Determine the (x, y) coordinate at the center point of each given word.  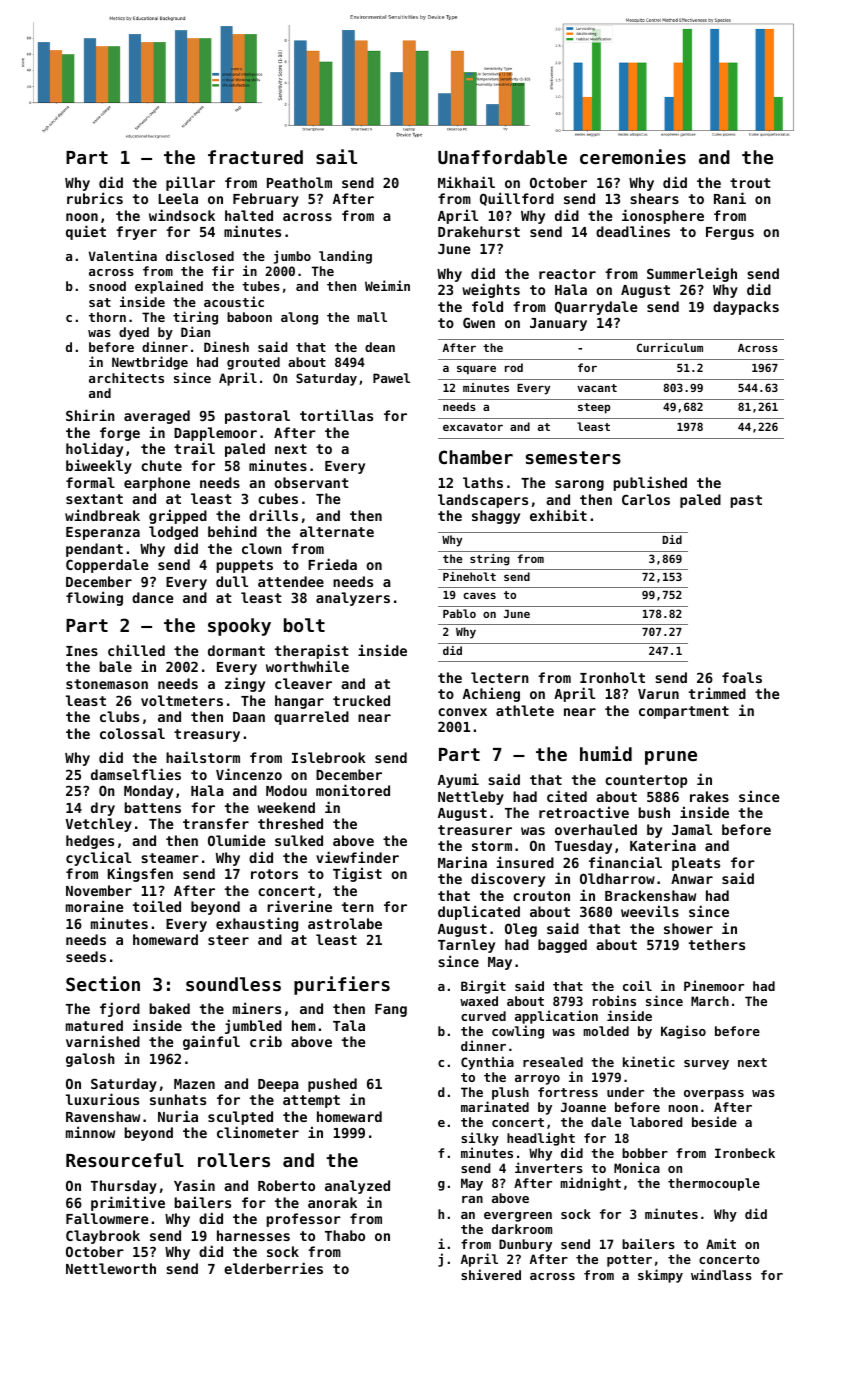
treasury (207, 735)
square (476, 370)
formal (90, 482)
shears (654, 198)
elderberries (273, 1268)
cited (567, 796)
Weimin (387, 285)
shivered (491, 1274)
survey (706, 1065)
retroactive (584, 812)
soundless (233, 984)
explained (169, 287)
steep (594, 408)
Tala (349, 1025)
